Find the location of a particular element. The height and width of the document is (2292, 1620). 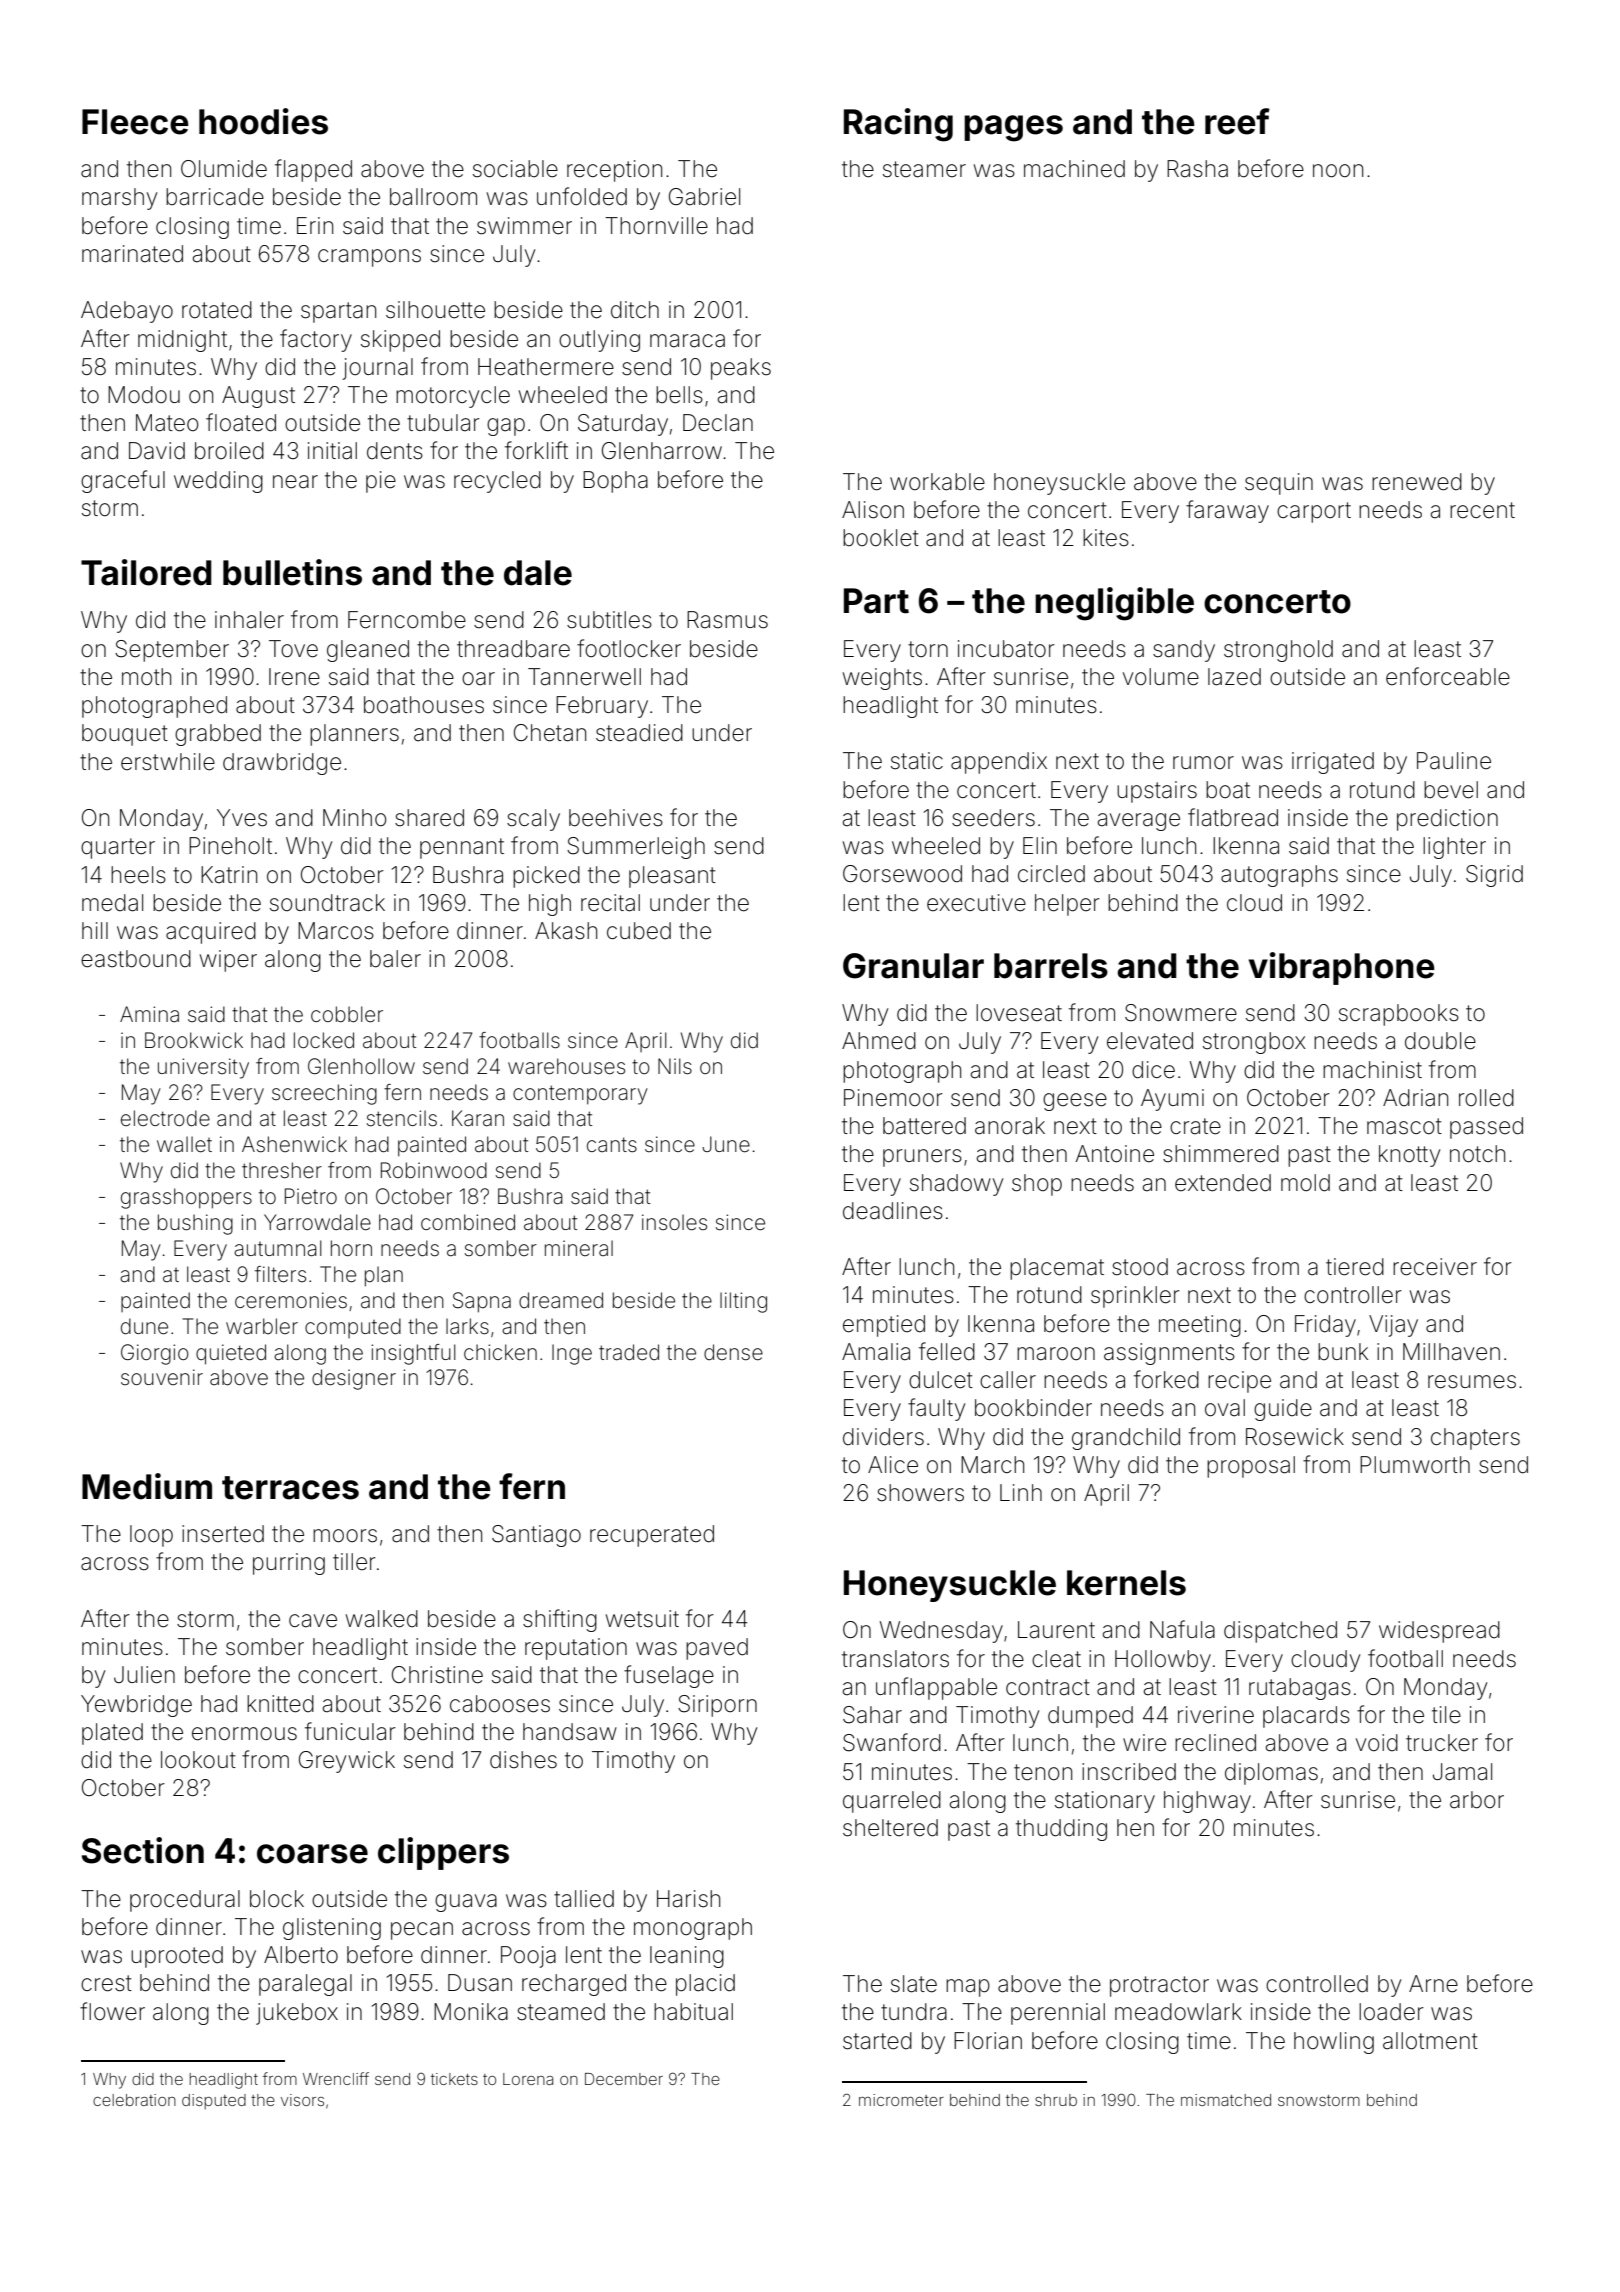

celebration is located at coordinates (134, 2100).
